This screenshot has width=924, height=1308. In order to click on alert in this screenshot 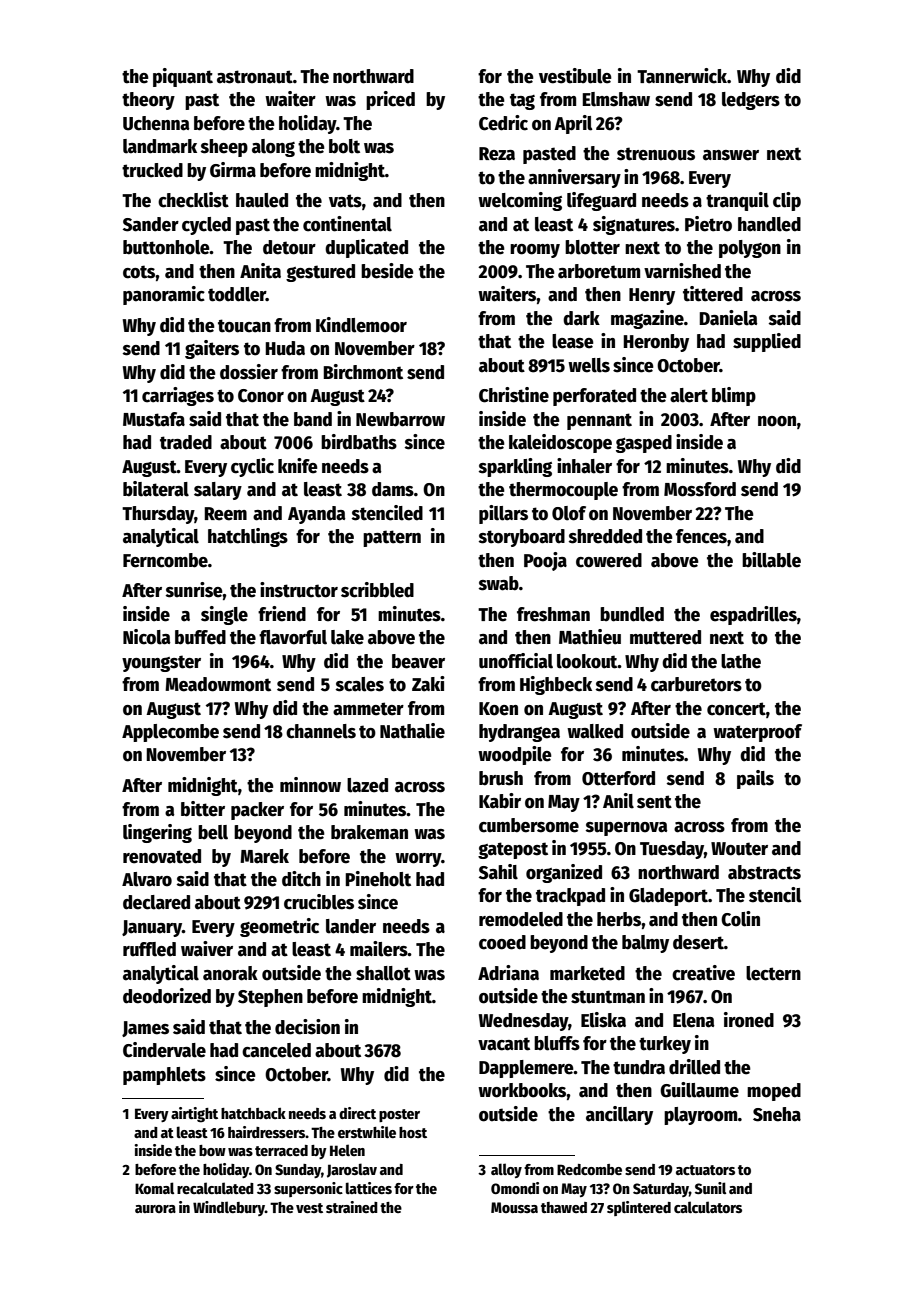, I will do `click(689, 395)`.
